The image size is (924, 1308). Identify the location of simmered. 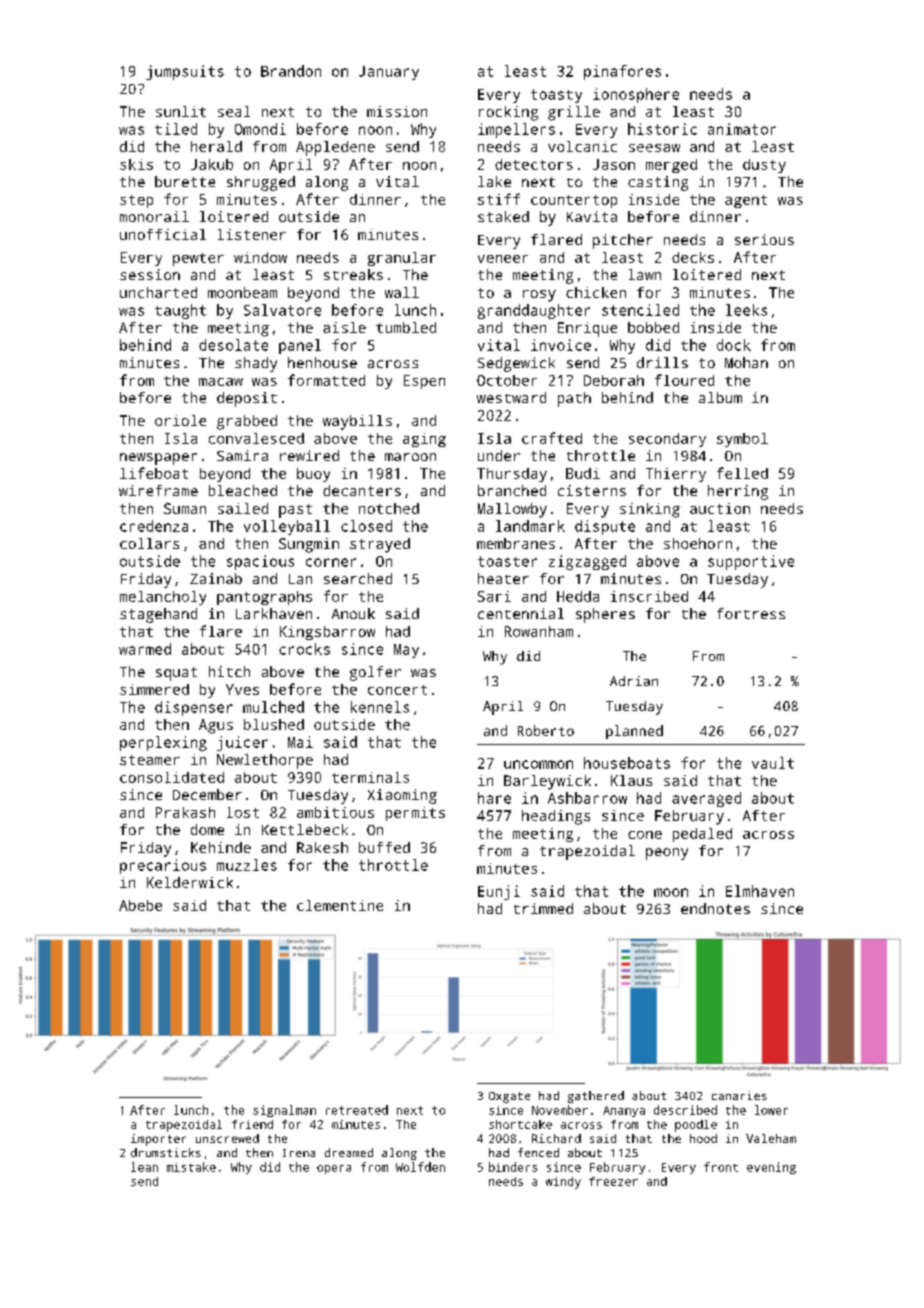
(154, 689).
